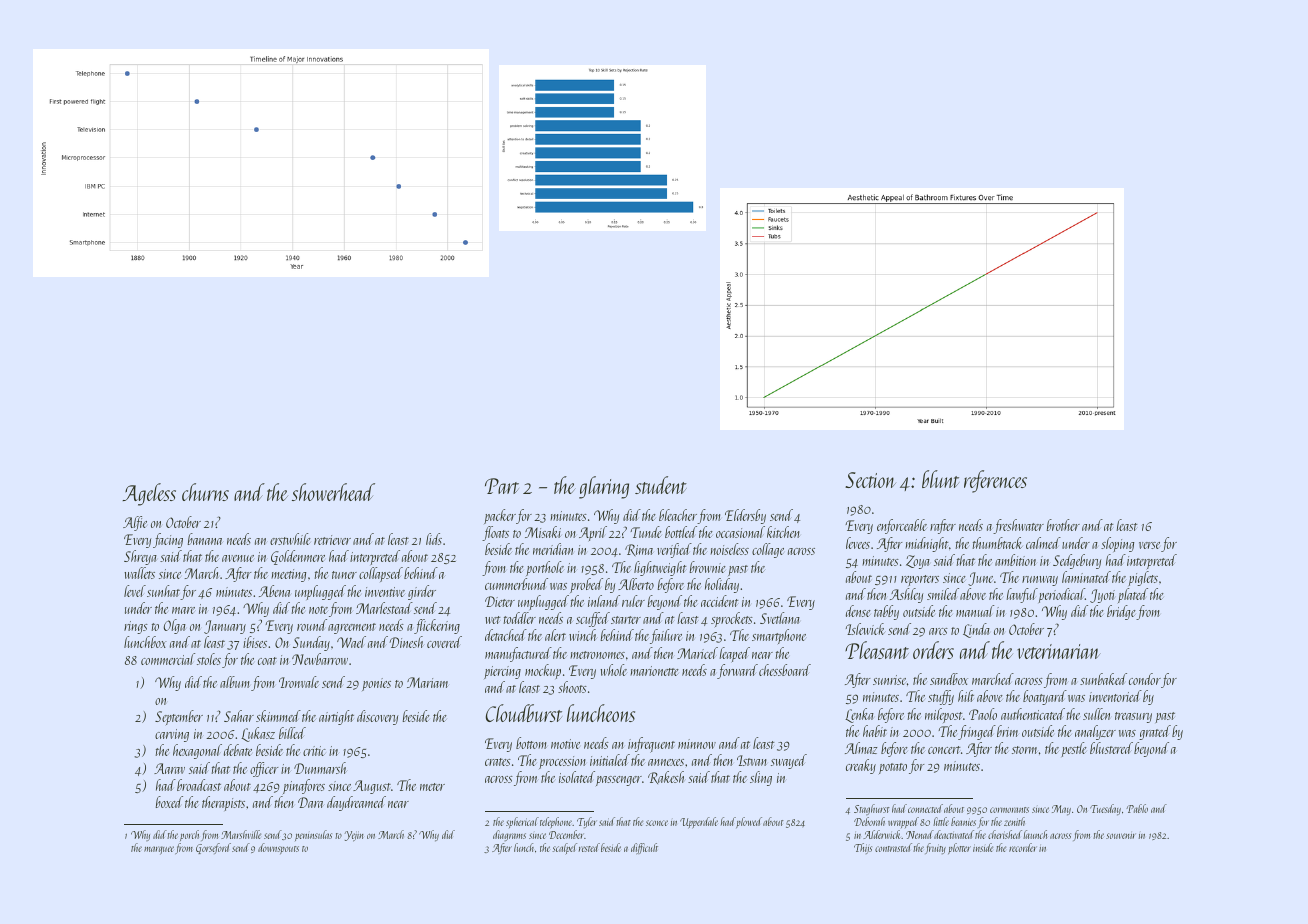 The height and width of the screenshot is (924, 1308). I want to click on scalpel, so click(564, 848).
